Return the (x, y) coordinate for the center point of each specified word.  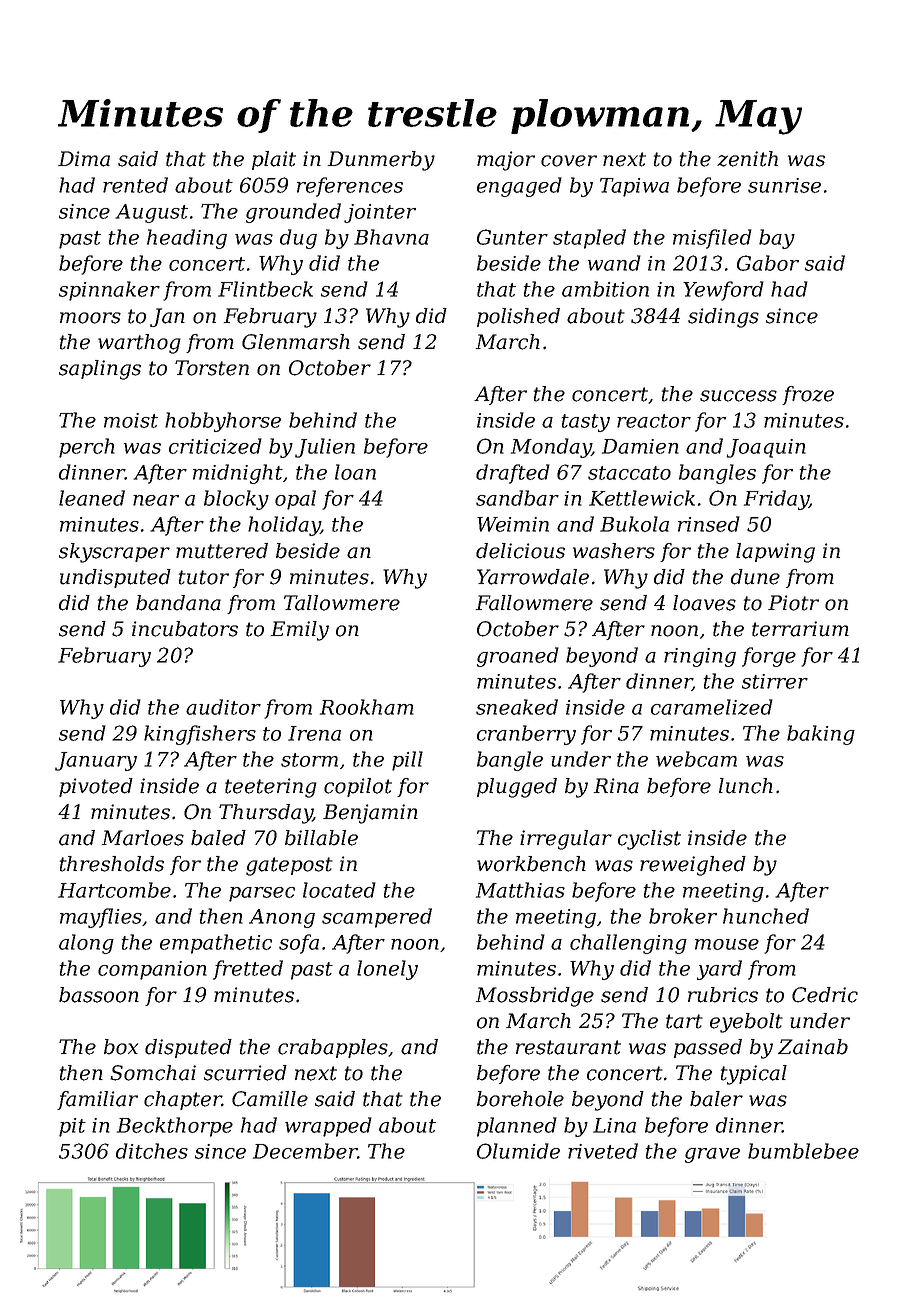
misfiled (712, 239)
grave (712, 1155)
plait (274, 160)
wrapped (328, 1127)
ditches (152, 1151)
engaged (519, 187)
